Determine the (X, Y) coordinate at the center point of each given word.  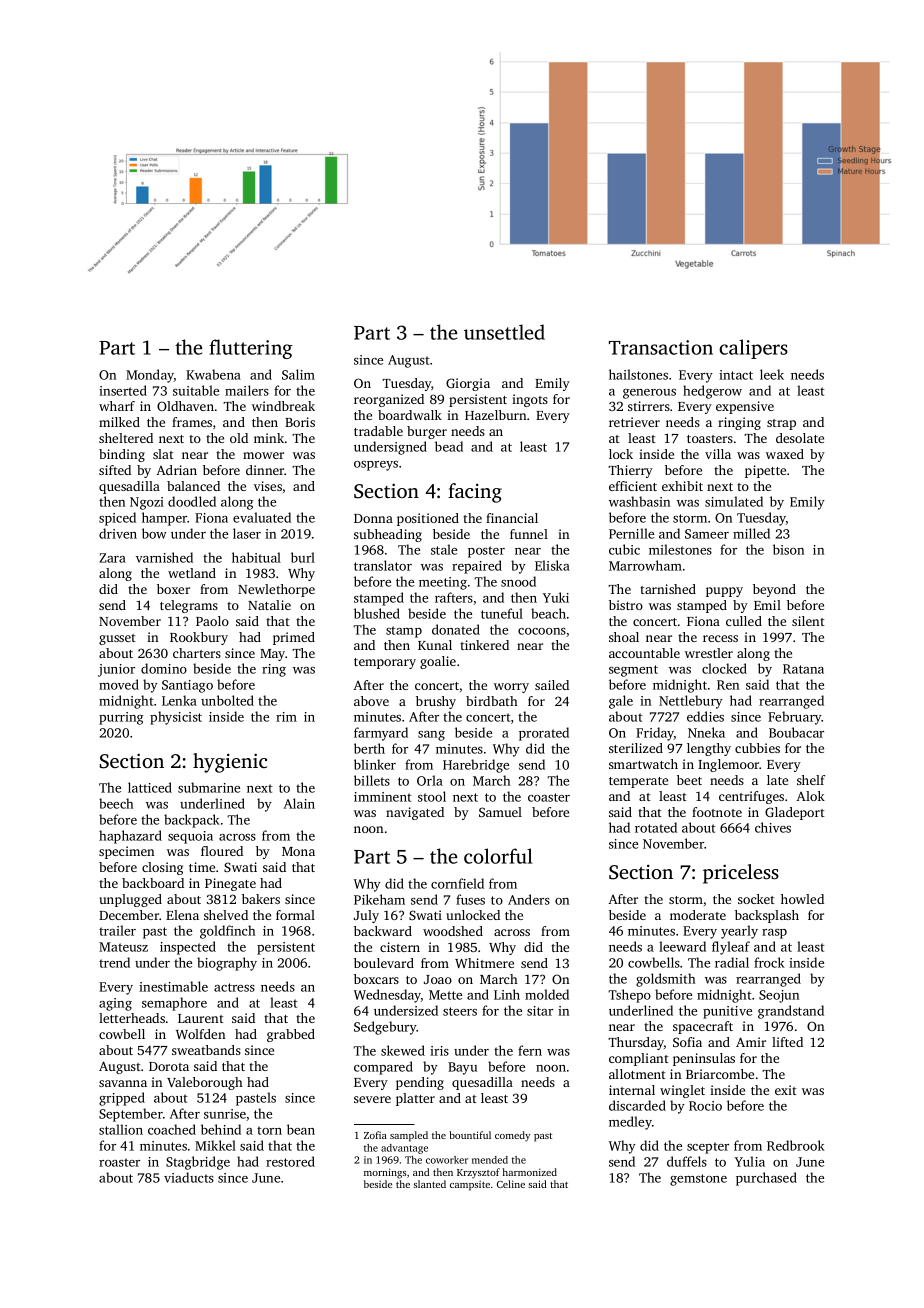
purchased (766, 1179)
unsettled (504, 332)
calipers (753, 349)
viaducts (189, 1177)
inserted (123, 390)
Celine (511, 1184)
